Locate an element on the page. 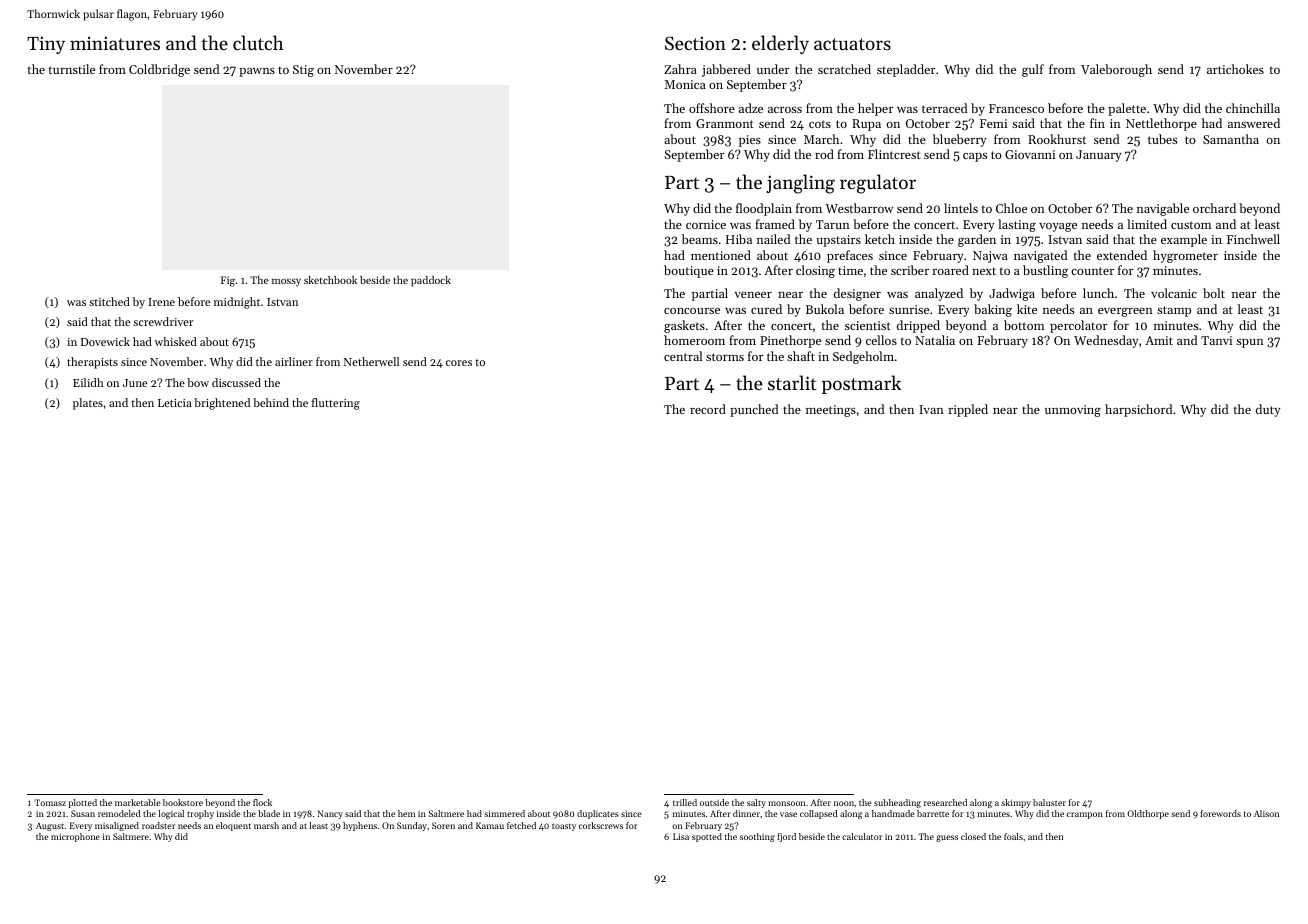 Image resolution: width=1308 pixels, height=924 pixels. Fig is located at coordinates (228, 281).
